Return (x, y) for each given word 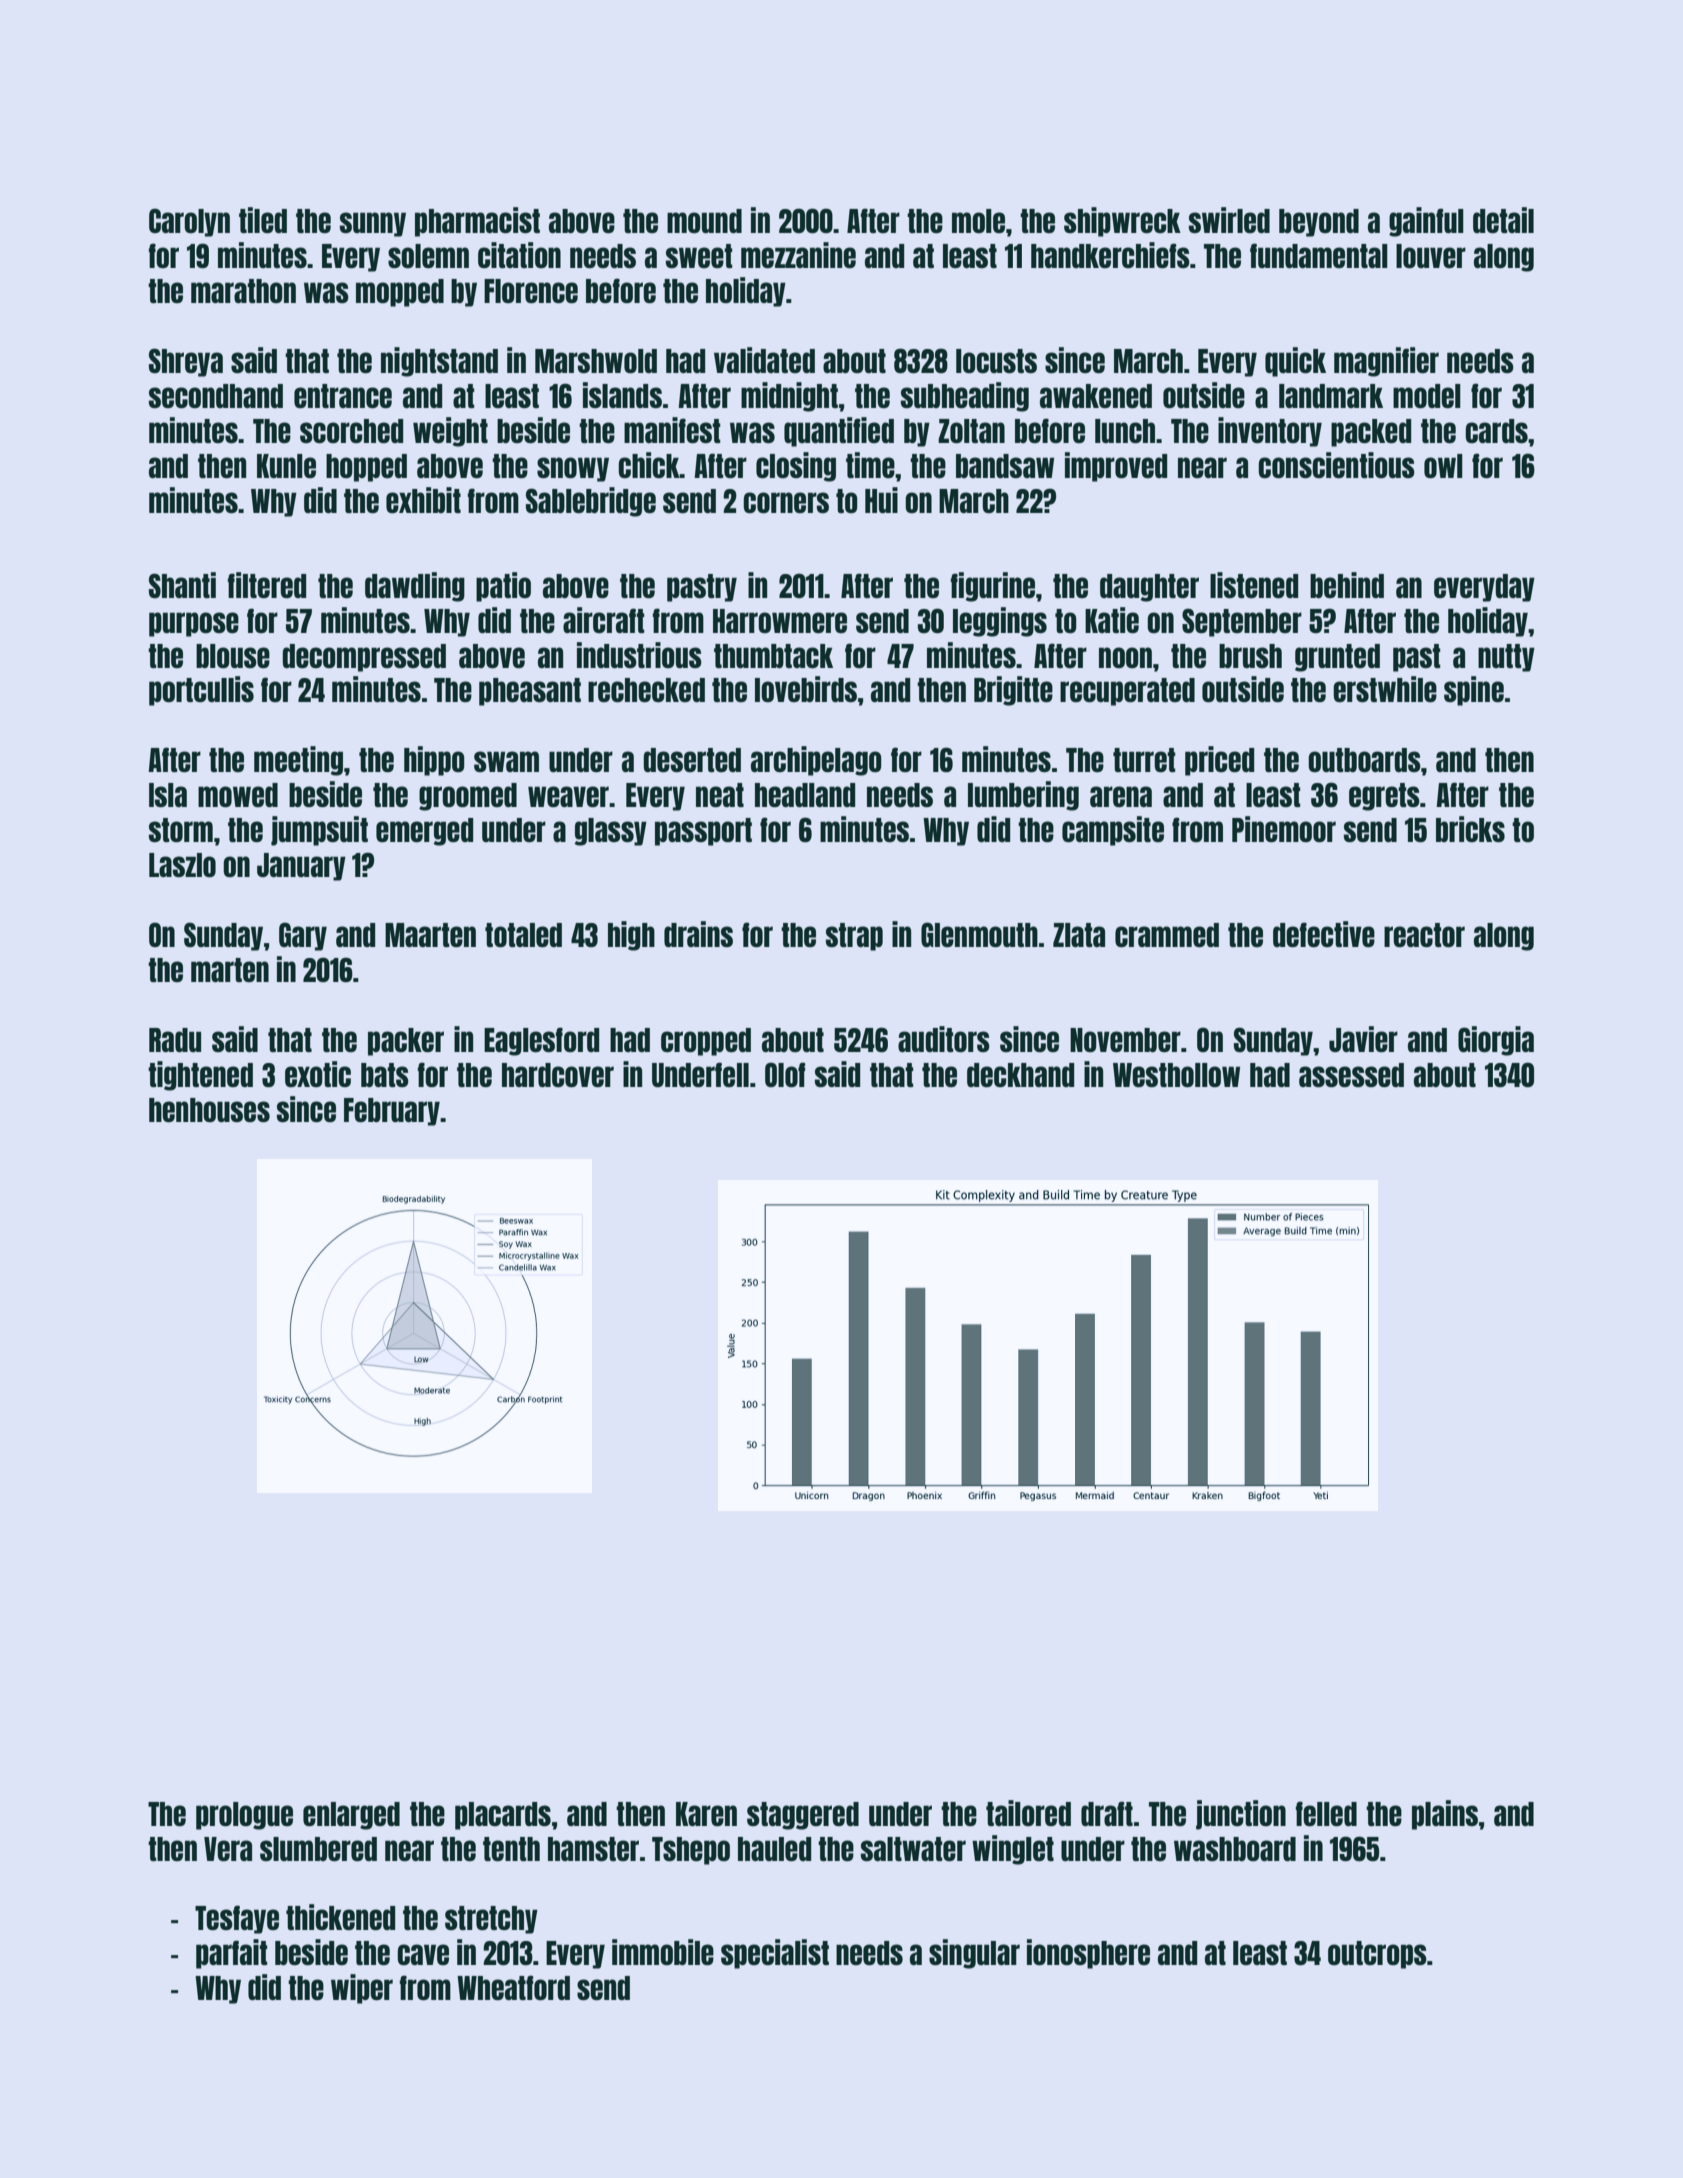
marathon (243, 291)
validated (764, 360)
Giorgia (1496, 1041)
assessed (1351, 1075)
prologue (244, 1816)
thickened (340, 1917)
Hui (881, 500)
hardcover (558, 1075)
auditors (944, 1039)
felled (1326, 1813)
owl (1443, 466)
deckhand (1020, 1075)
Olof (785, 1074)
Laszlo (182, 865)
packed (1371, 433)
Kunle (286, 466)
